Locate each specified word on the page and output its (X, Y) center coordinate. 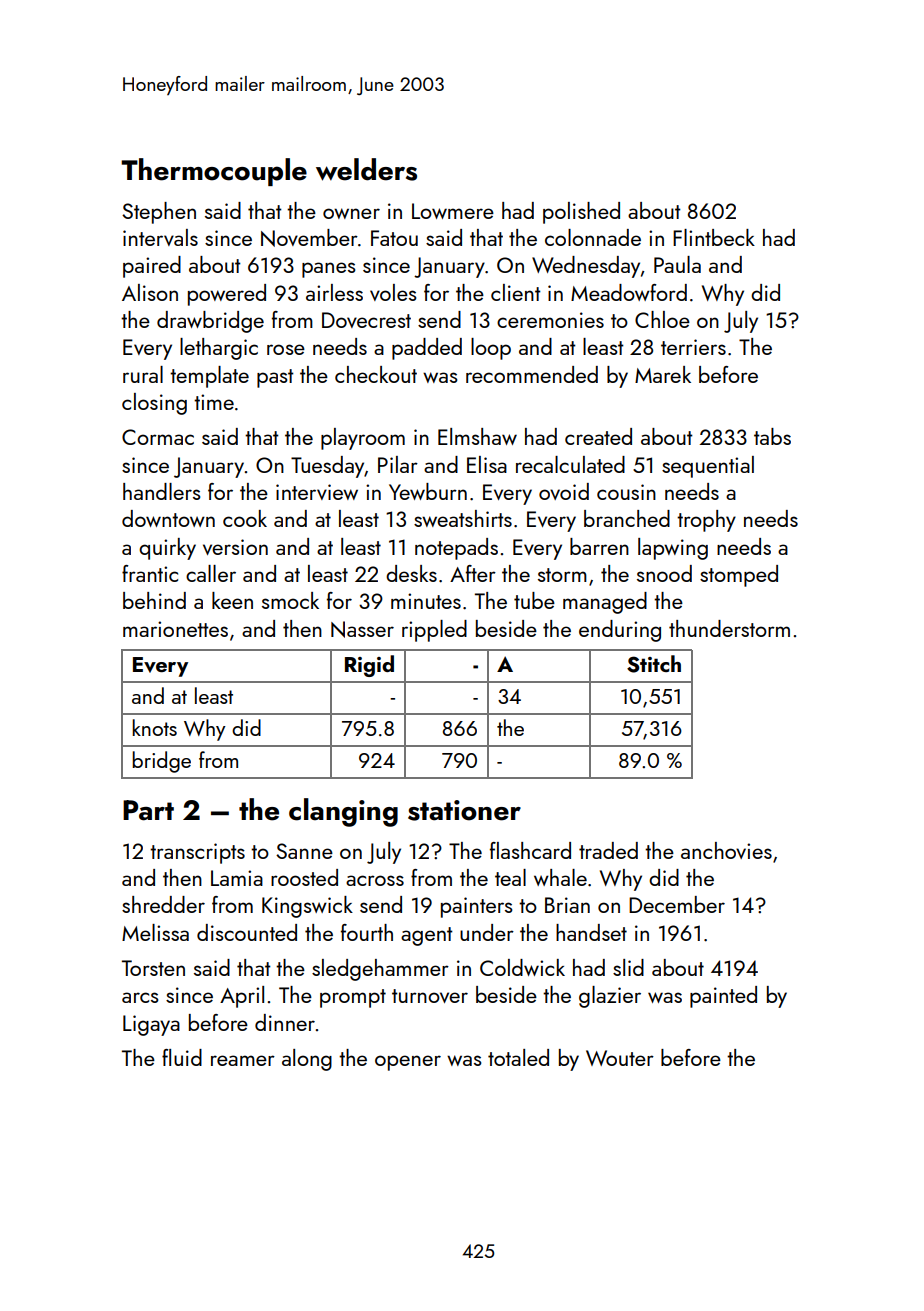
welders (366, 169)
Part (148, 810)
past (275, 378)
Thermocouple (214, 172)
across (375, 880)
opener (408, 1063)
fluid (182, 1057)
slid (628, 967)
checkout (376, 374)
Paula (677, 264)
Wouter (620, 1058)
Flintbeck (714, 237)
